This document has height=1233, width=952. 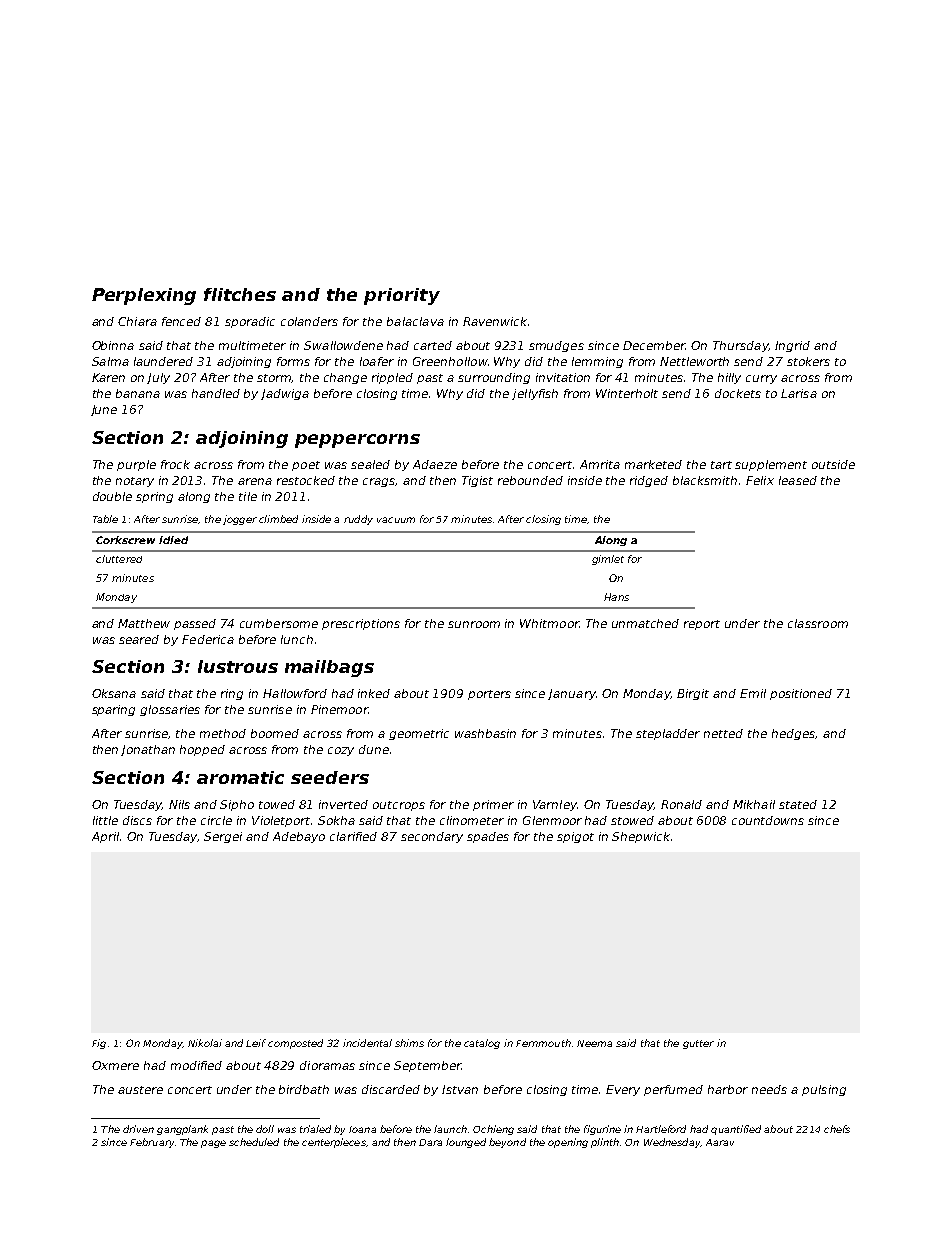 I want to click on incidental, so click(x=367, y=1043).
